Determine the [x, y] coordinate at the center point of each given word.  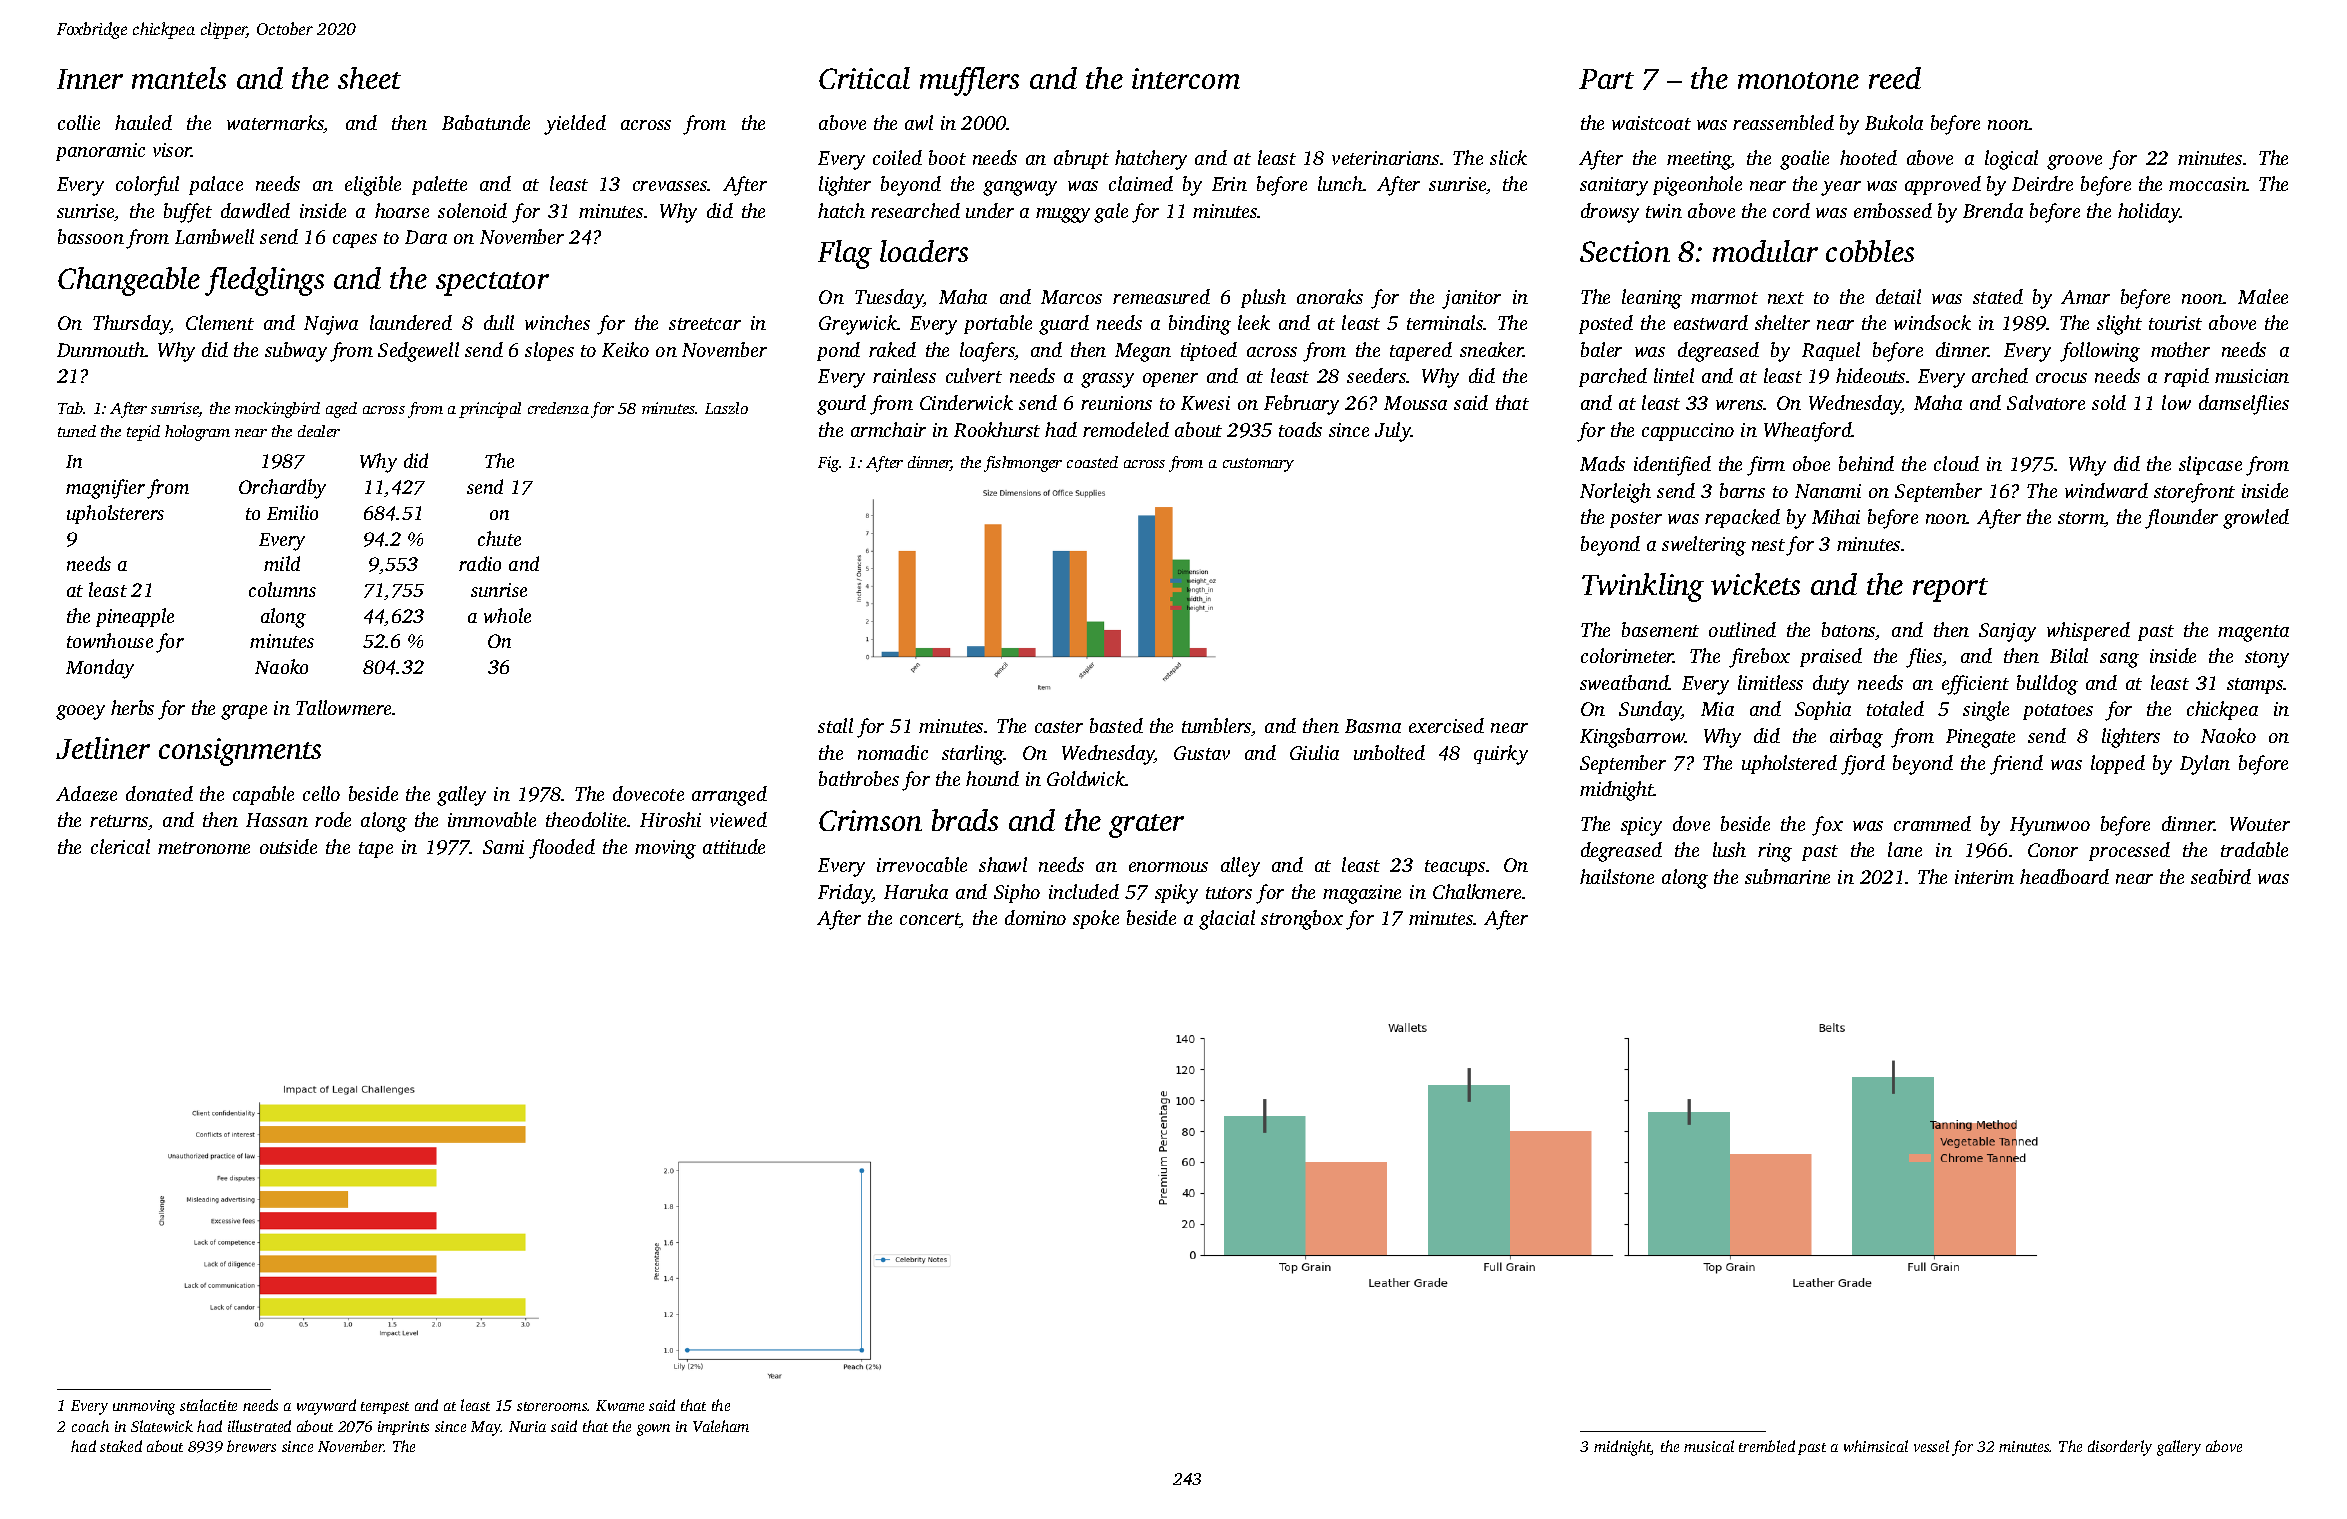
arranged [729, 796]
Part [1606, 79]
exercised [1446, 725]
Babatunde [486, 122]
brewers [251, 1446]
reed [1895, 78]
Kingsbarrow [1632, 738]
